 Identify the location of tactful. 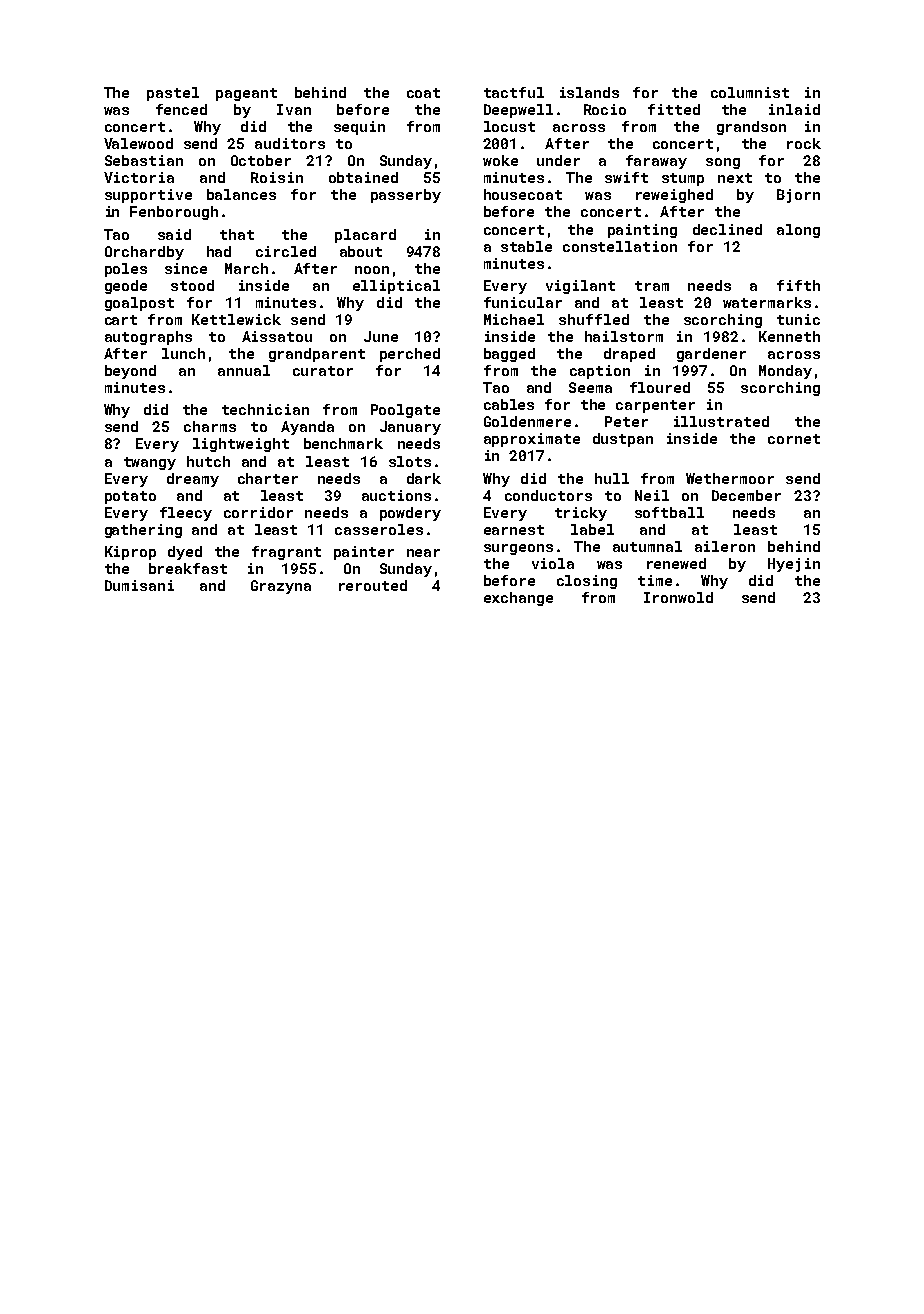
(514, 92).
